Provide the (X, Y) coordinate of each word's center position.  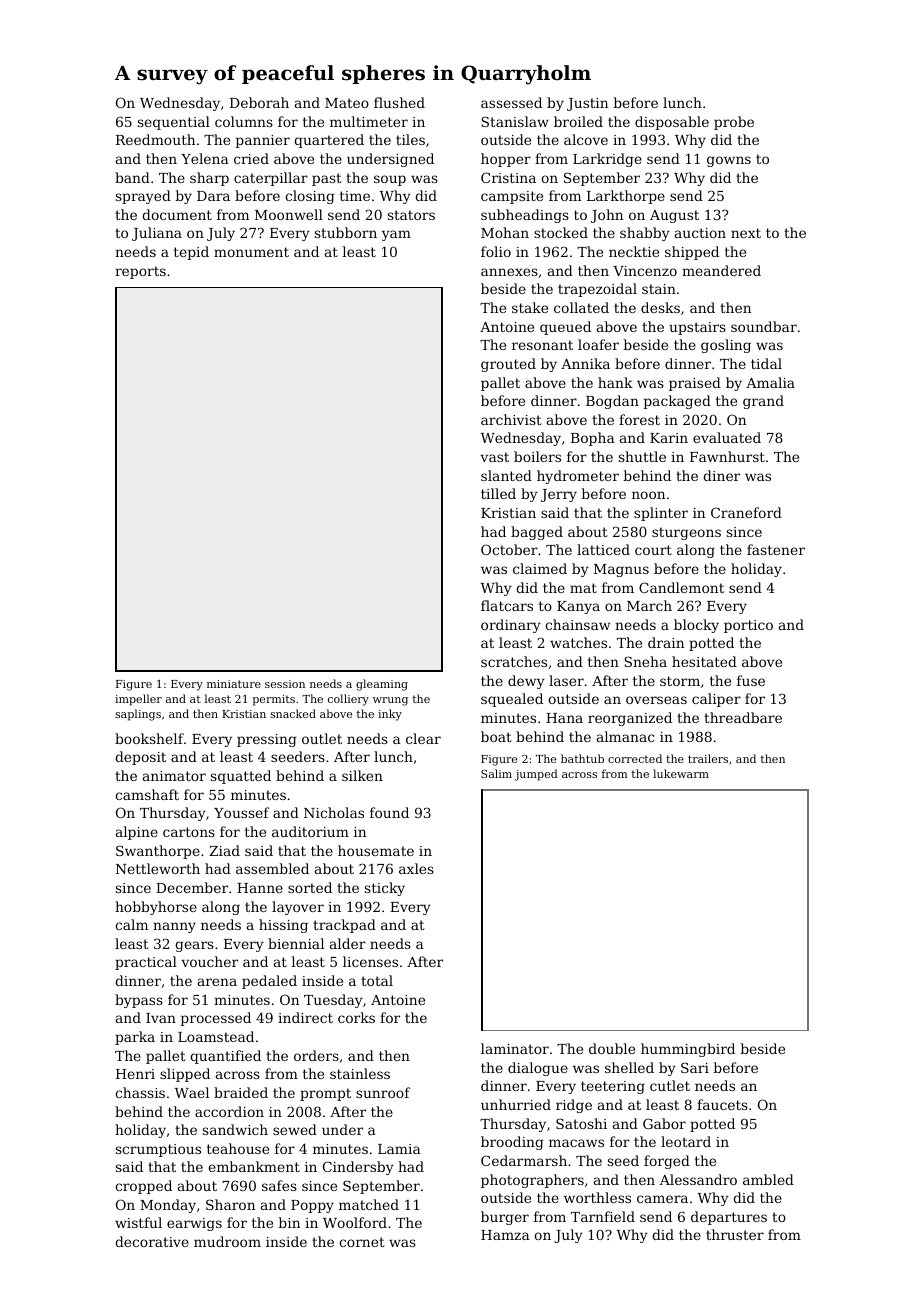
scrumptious (158, 1150)
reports (140, 272)
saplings (138, 715)
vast (494, 457)
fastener (776, 549)
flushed (399, 102)
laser (566, 680)
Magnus (621, 570)
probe (734, 123)
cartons (189, 832)
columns (244, 121)
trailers (708, 758)
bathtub (582, 758)
